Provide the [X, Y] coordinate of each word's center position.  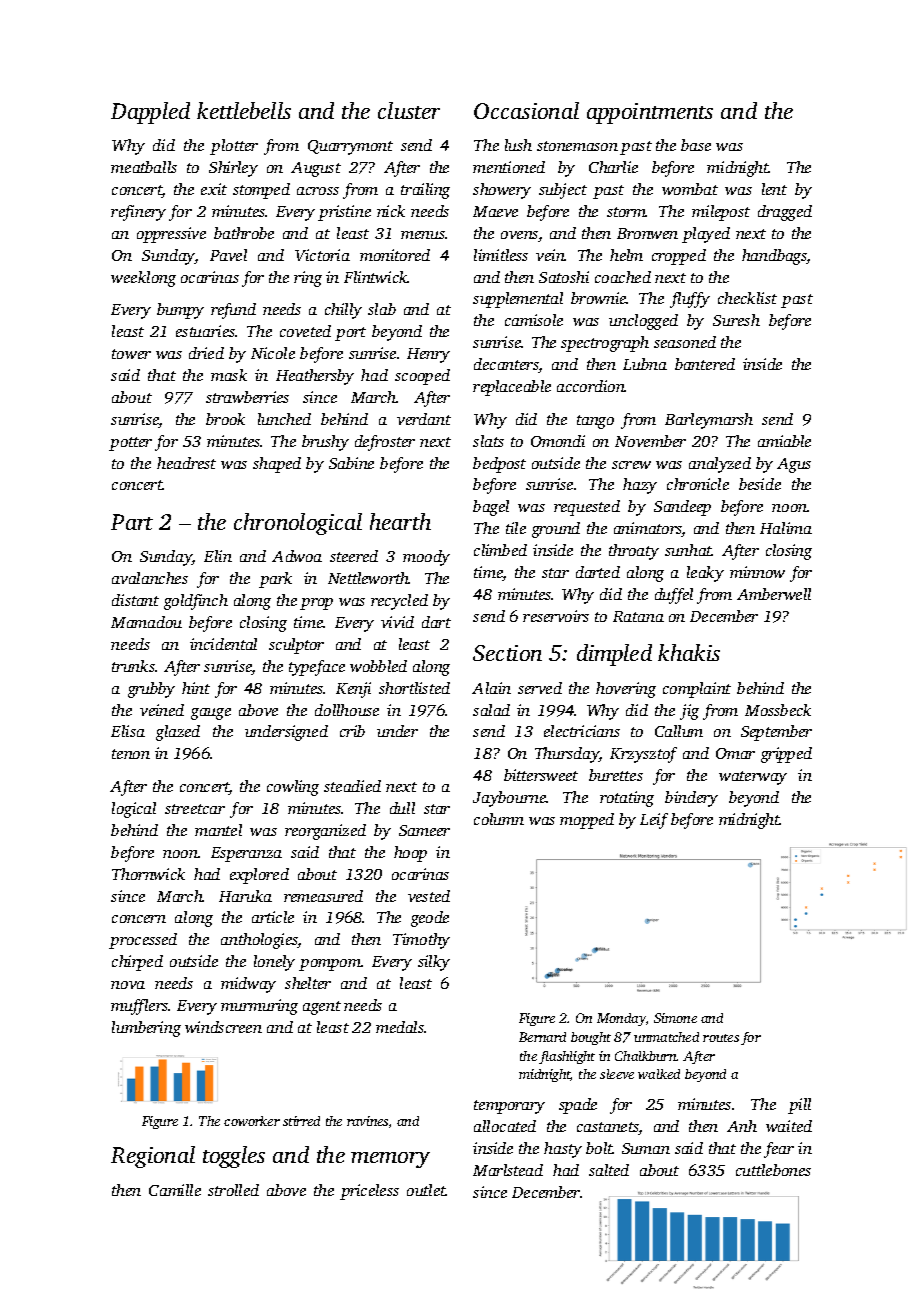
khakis [689, 652]
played [706, 235]
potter [130, 444]
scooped [422, 377]
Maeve [495, 211]
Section [507, 653]
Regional [153, 1157]
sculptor [296, 646]
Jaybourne [509, 799]
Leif [654, 821]
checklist [747, 298]
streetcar [195, 809]
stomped [261, 191]
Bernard [542, 1037]
